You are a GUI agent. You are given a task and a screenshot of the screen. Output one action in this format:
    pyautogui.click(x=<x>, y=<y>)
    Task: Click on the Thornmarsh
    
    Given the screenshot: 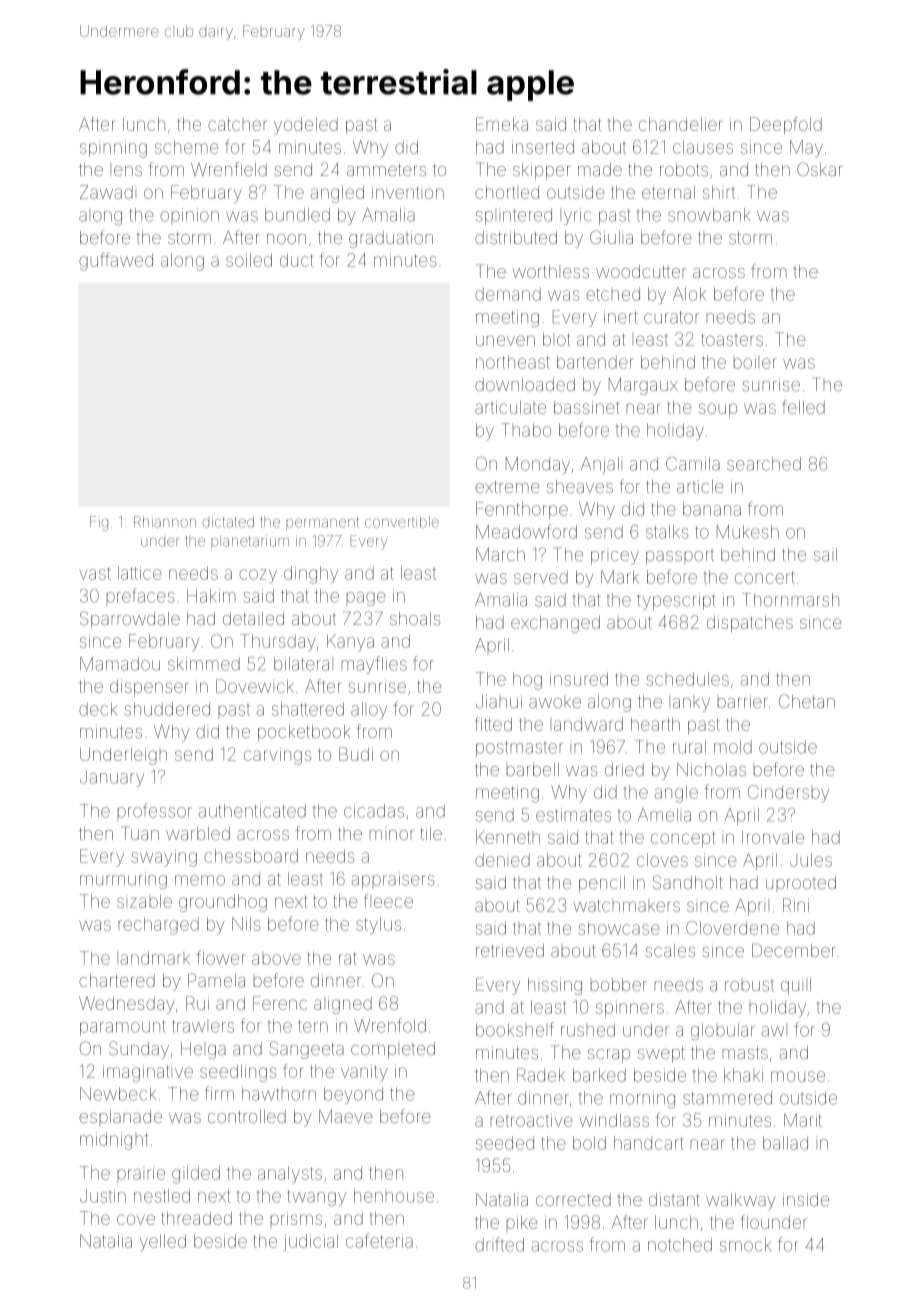 What is the action you would take?
    pyautogui.click(x=790, y=600)
